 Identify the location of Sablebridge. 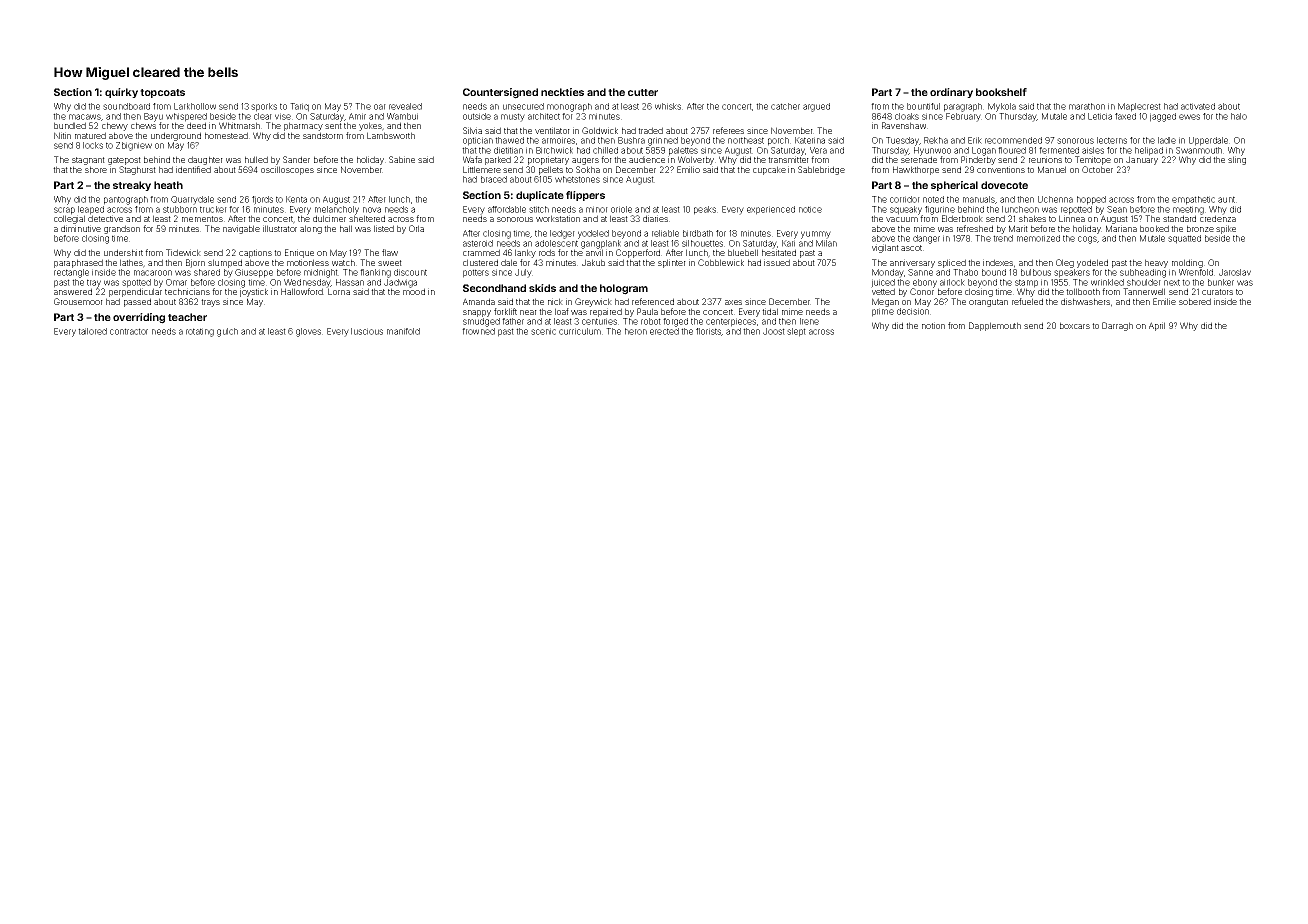
(821, 170).
